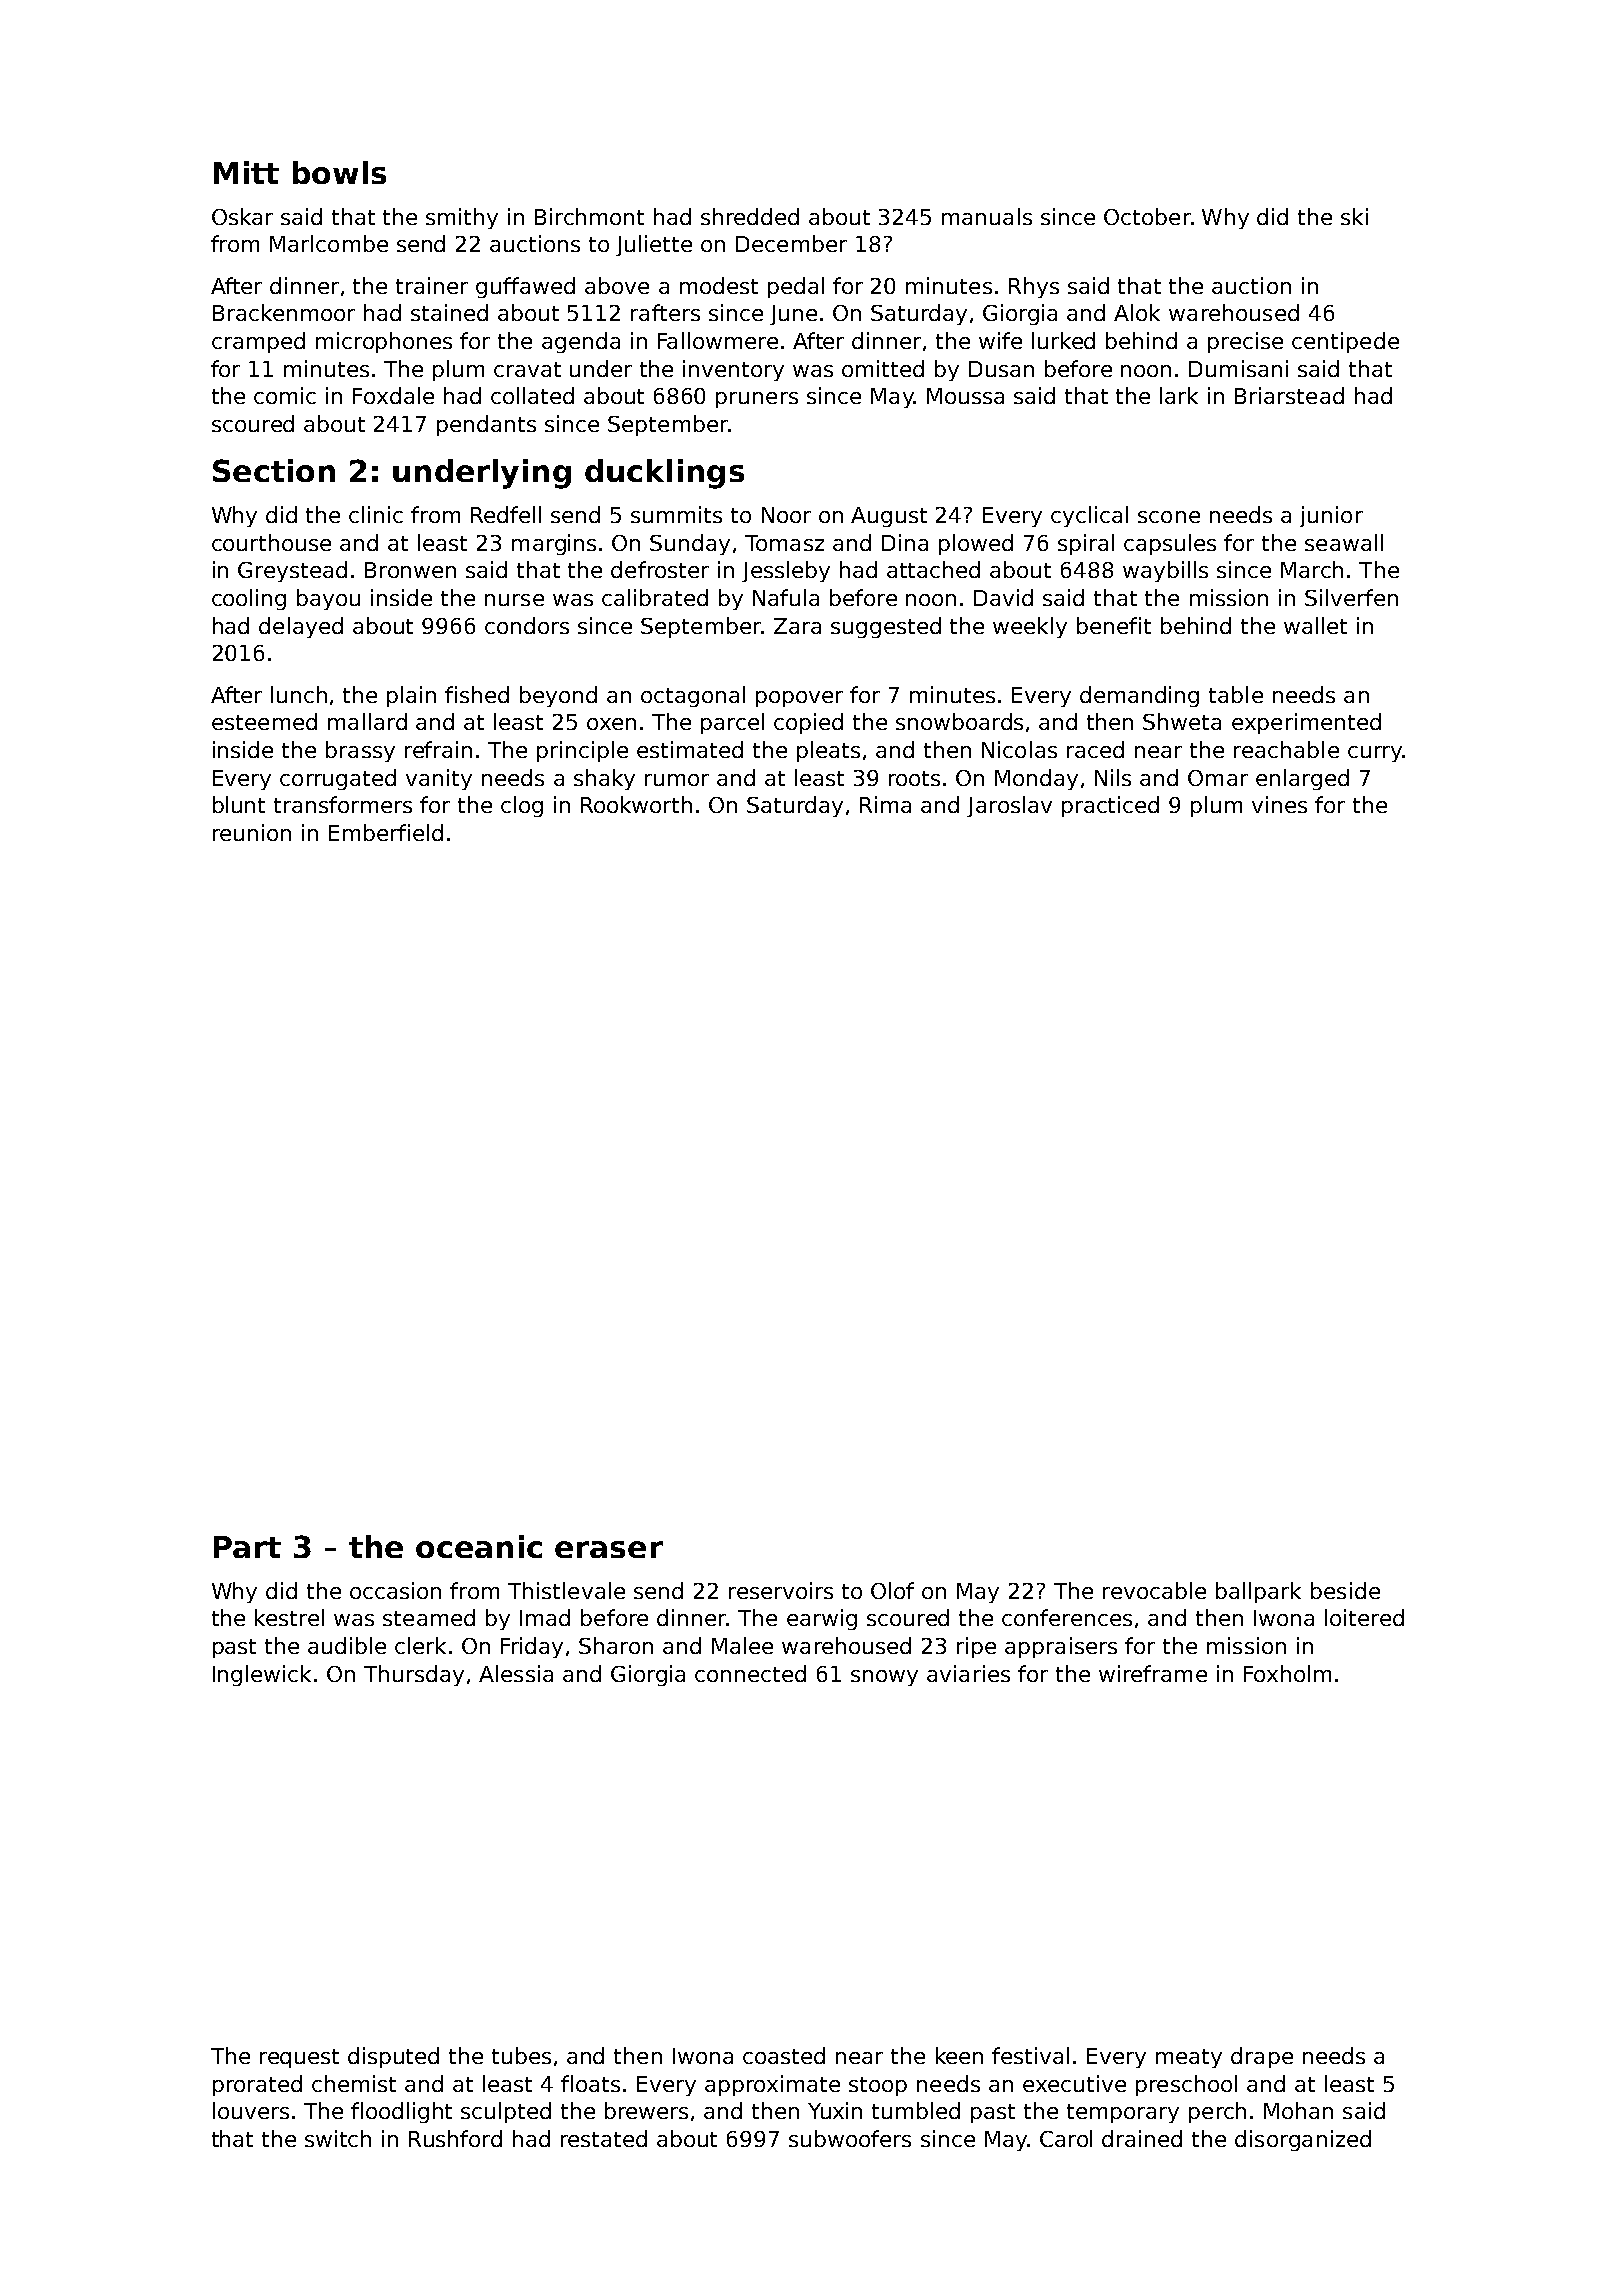 This image has width=1620, height=2292. I want to click on Part, so click(247, 1547).
